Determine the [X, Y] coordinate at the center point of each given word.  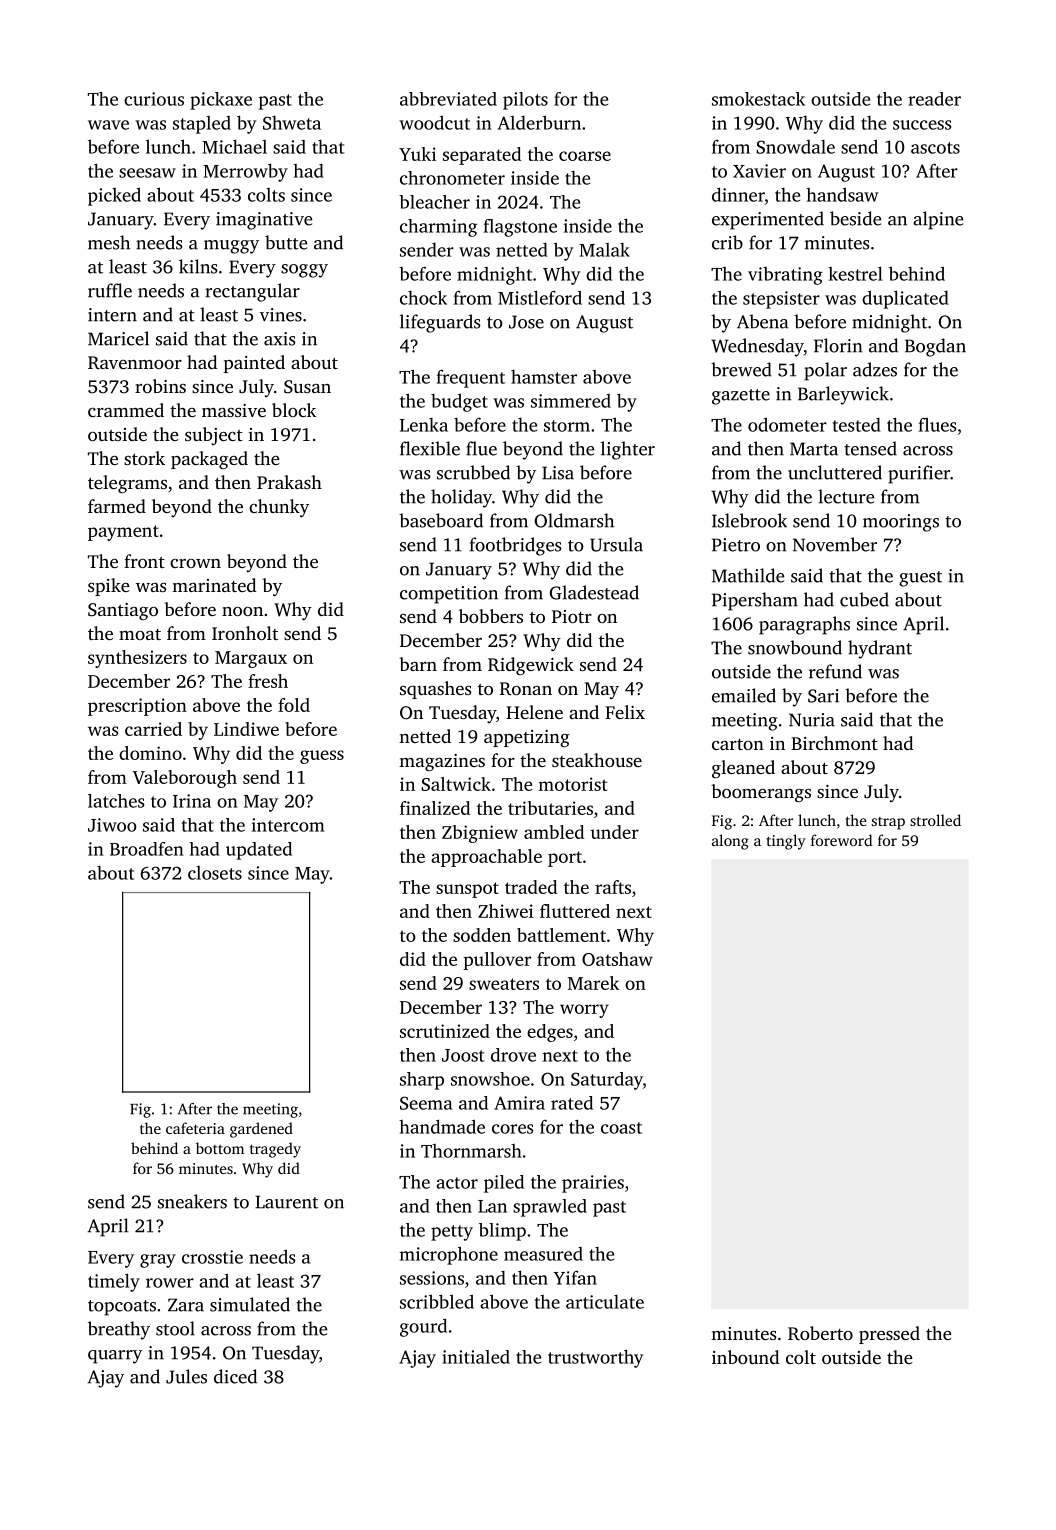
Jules [186, 1376]
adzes [875, 369]
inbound [745, 1357]
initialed [476, 1357]
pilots [525, 101]
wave [108, 125]
